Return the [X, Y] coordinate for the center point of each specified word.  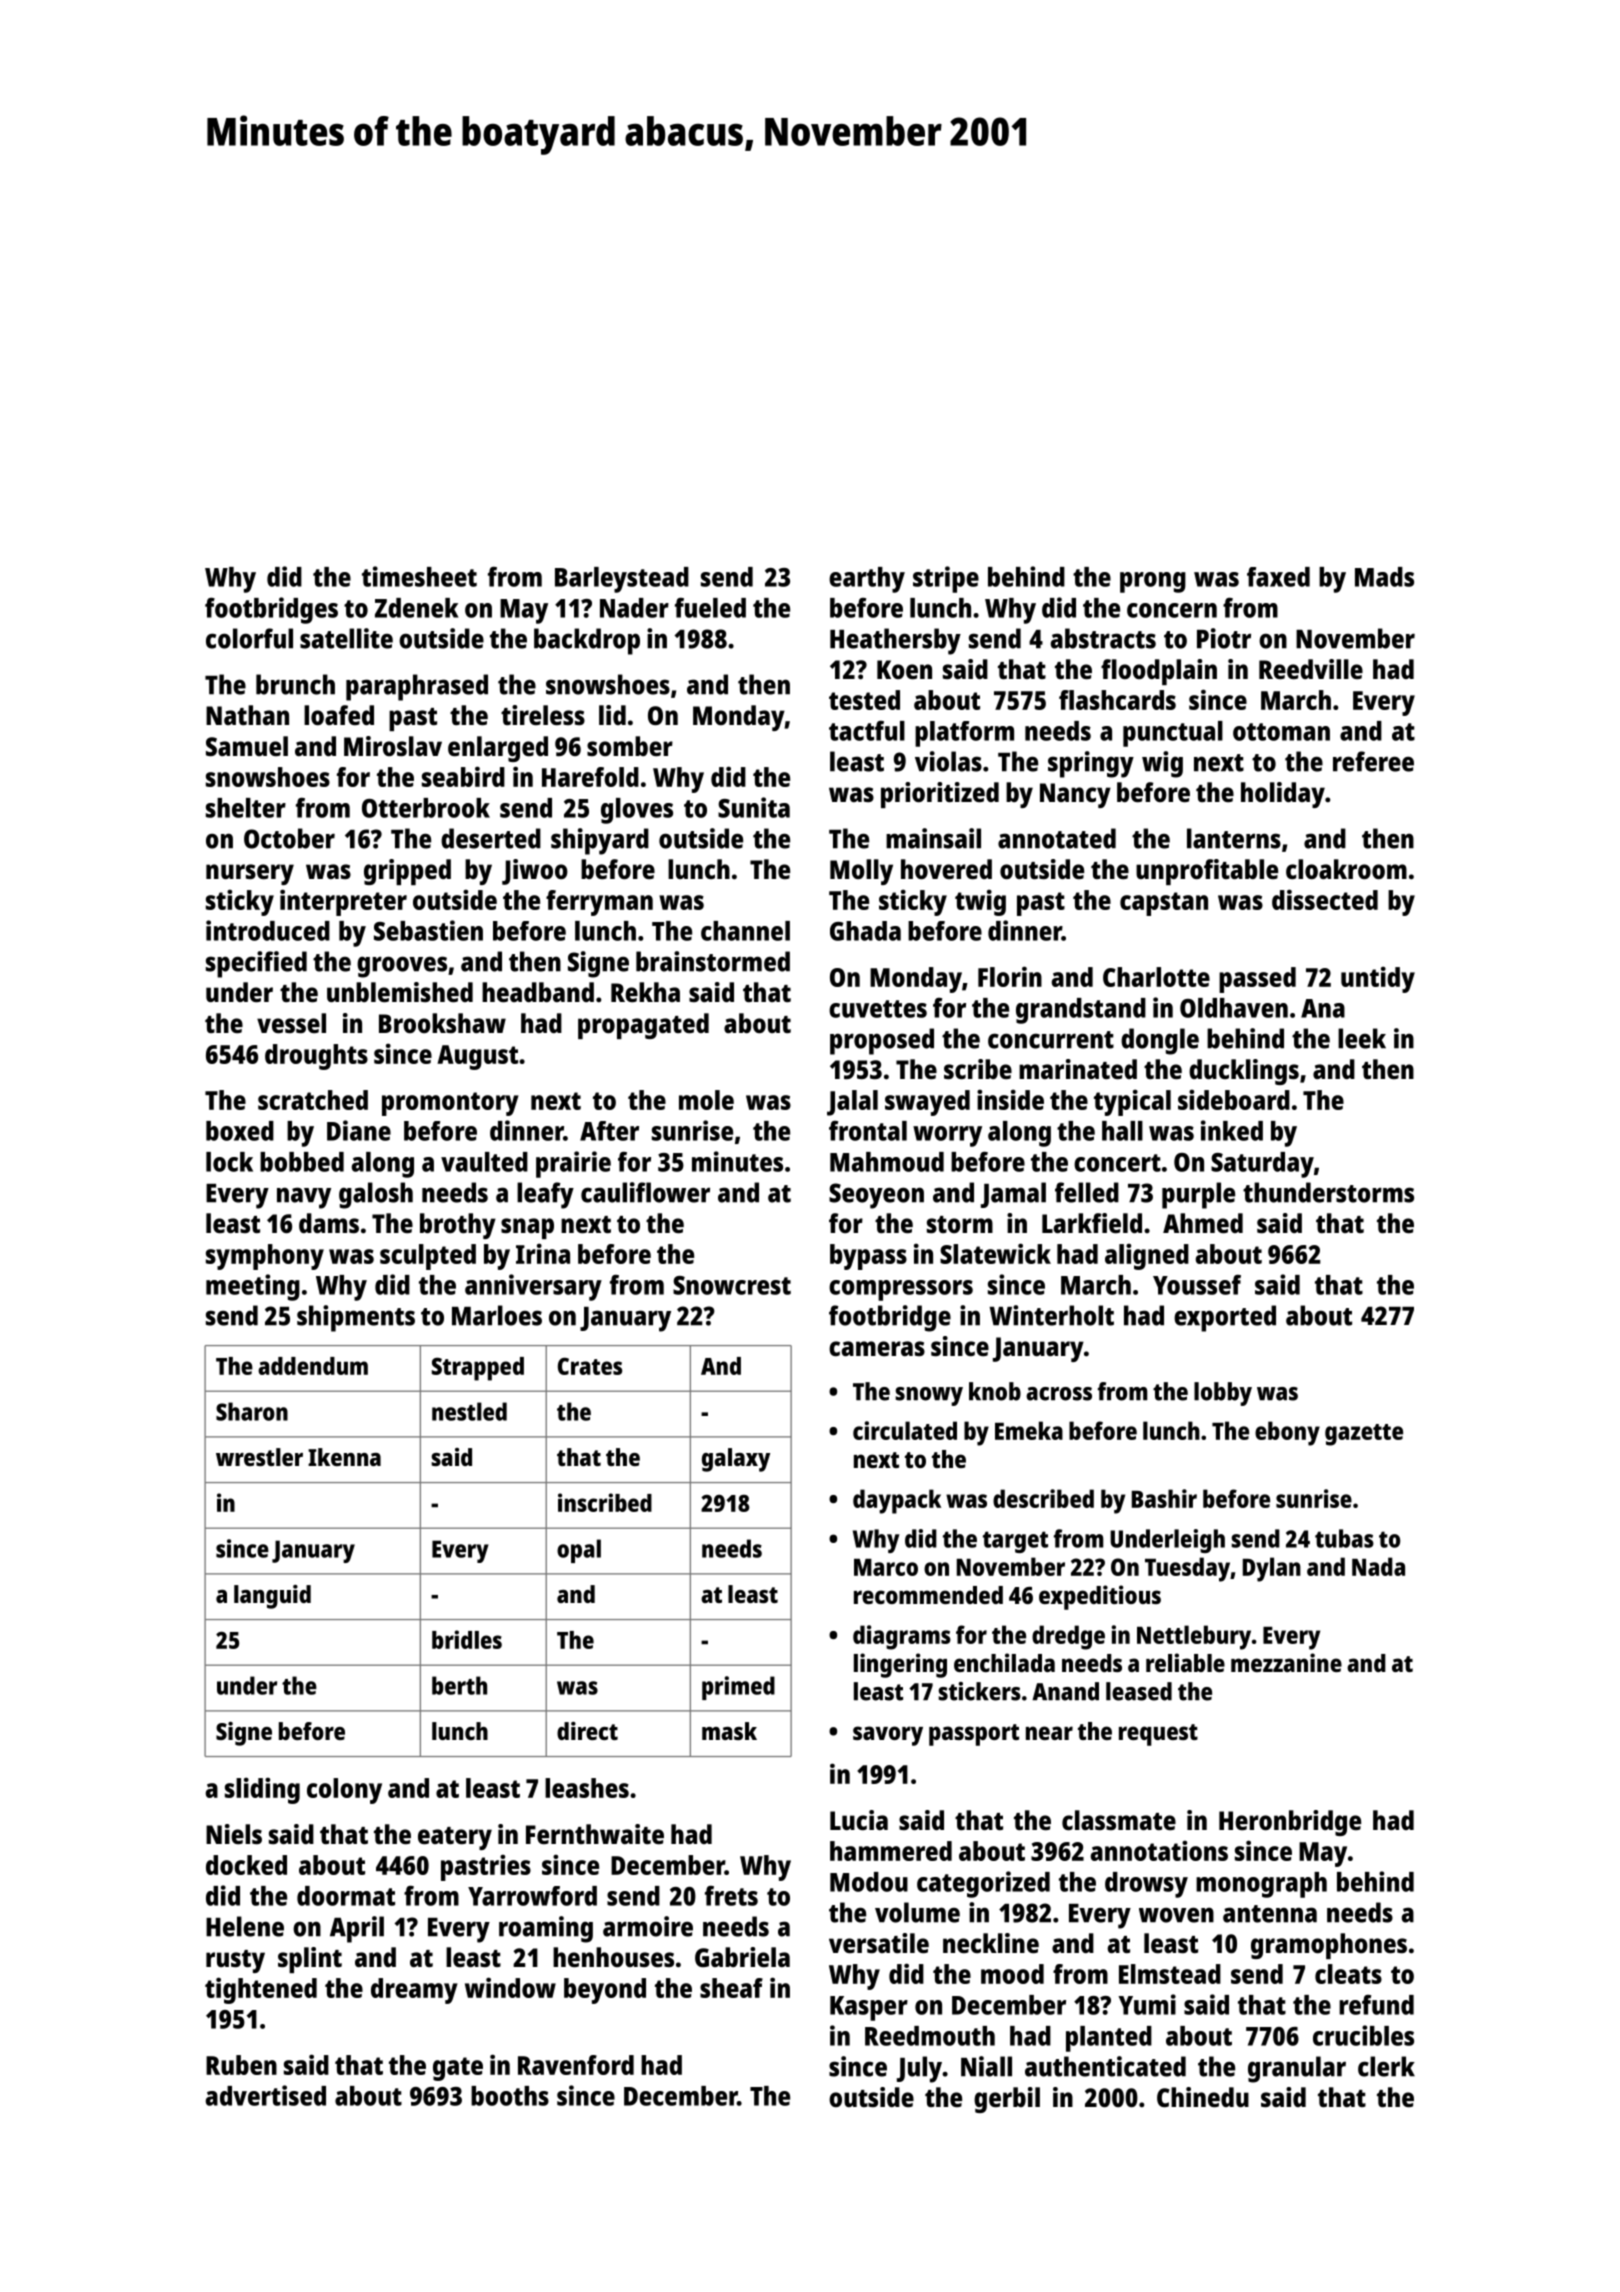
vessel [291, 1023]
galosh [376, 1195]
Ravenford [576, 2065]
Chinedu [1203, 2097]
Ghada [865, 931]
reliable [1185, 1662]
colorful [249, 638]
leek [1362, 1038]
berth [459, 1685]
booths [510, 2096]
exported [1225, 1318]
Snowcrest [732, 1285]
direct [587, 1731]
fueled [710, 607]
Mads [1384, 577]
